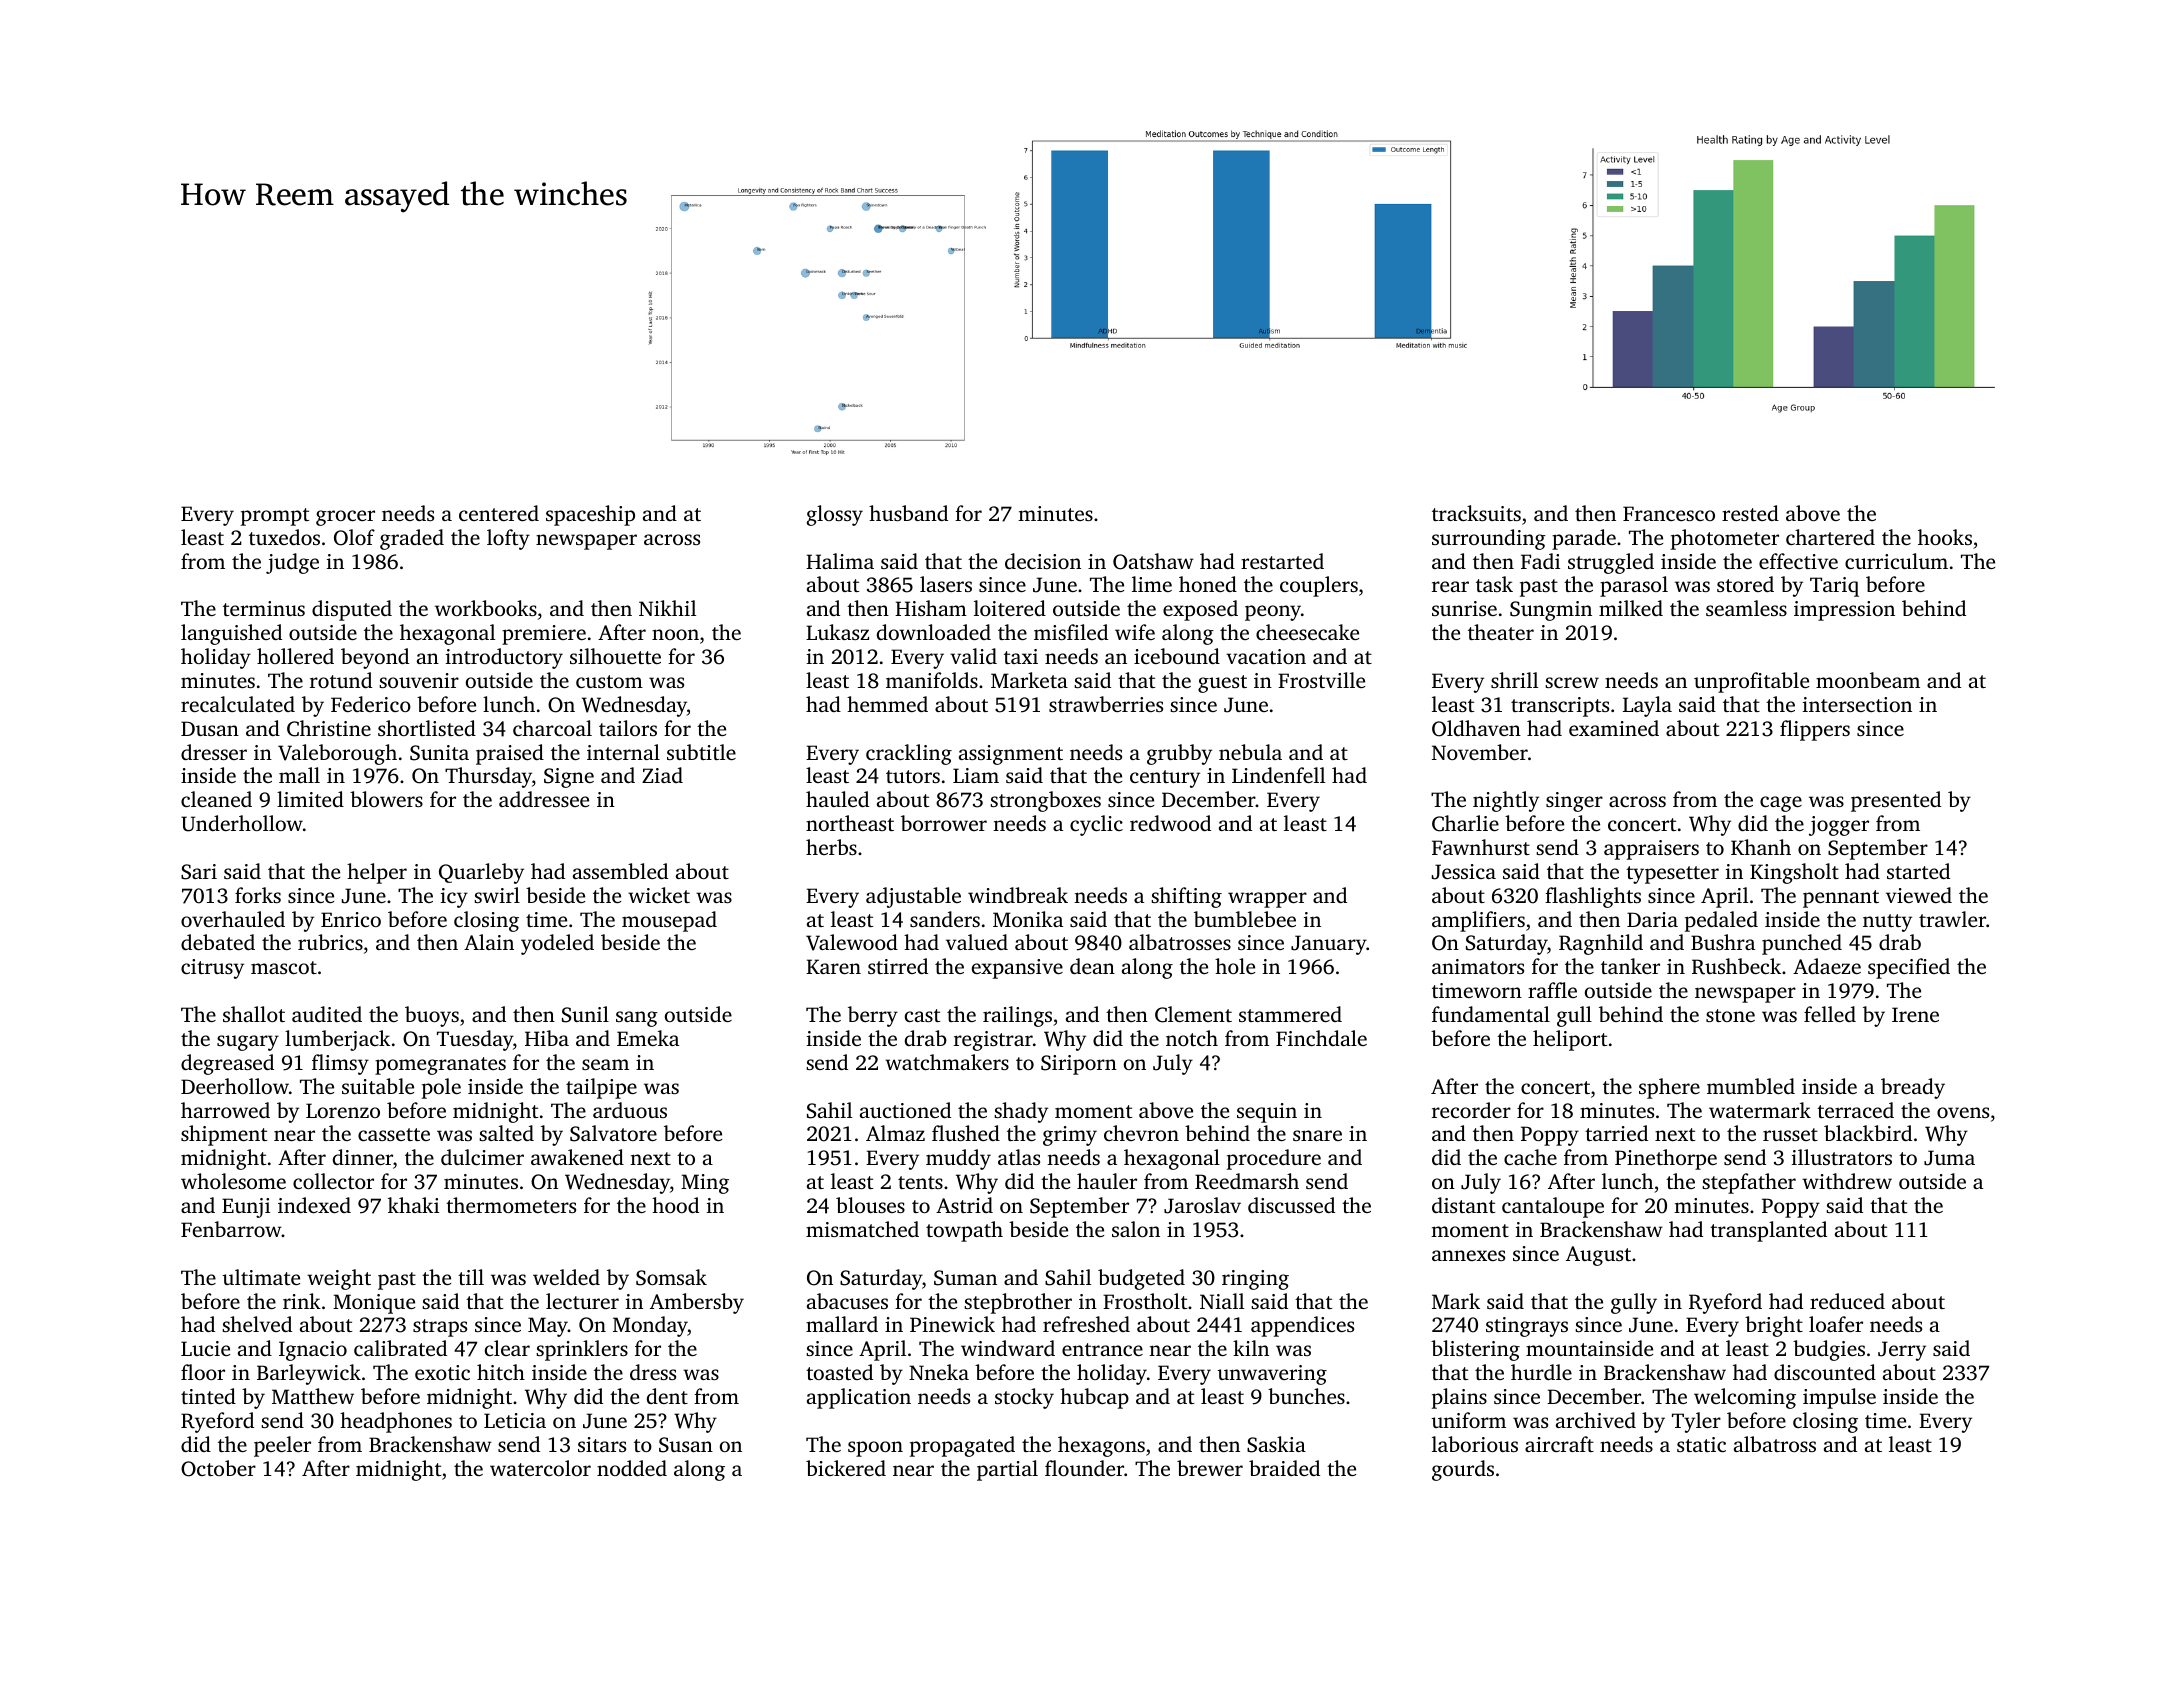  What do you see at coordinates (862, 1229) in the document?
I see `mismatched` at bounding box center [862, 1229].
